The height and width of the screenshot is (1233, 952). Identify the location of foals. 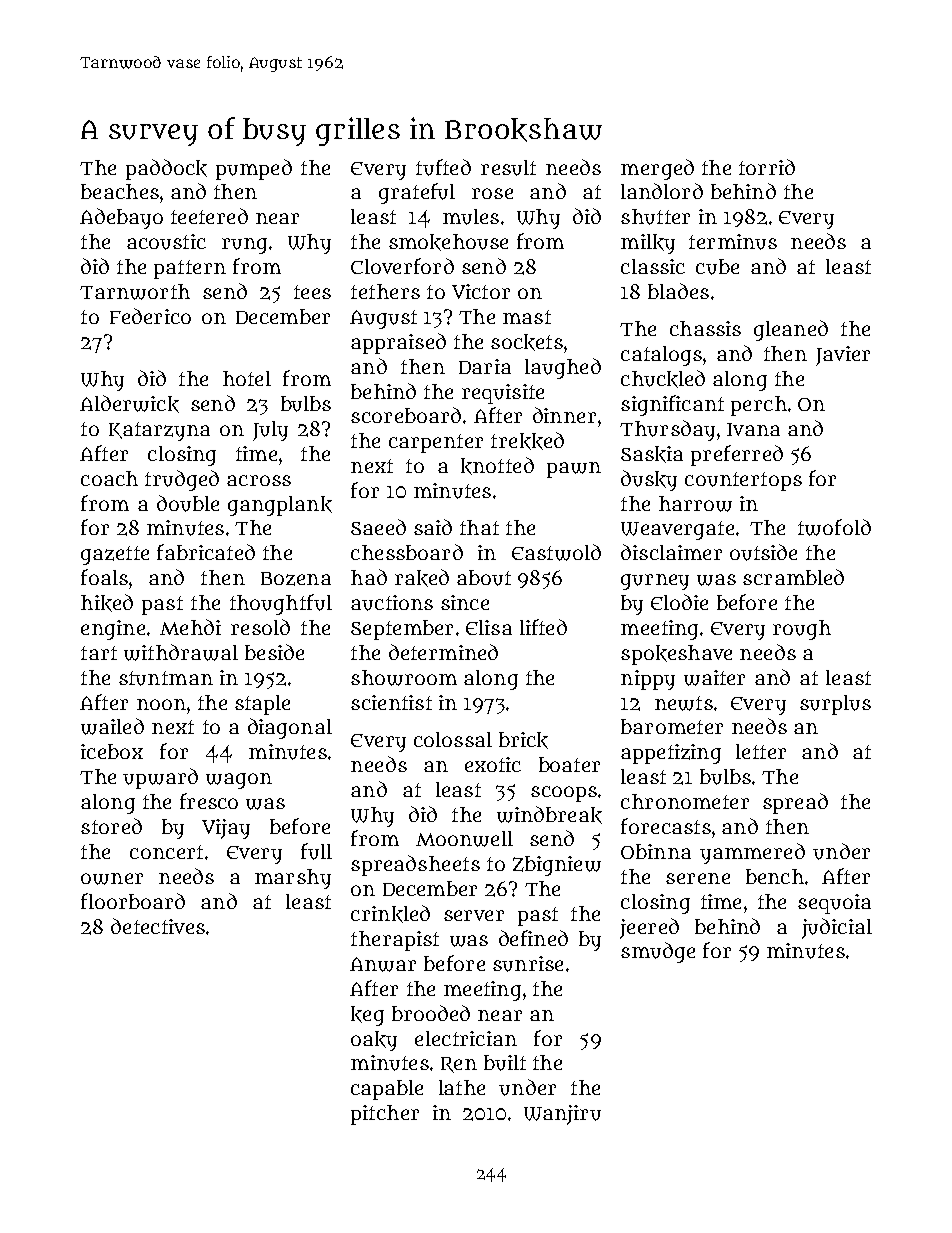
(104, 577).
